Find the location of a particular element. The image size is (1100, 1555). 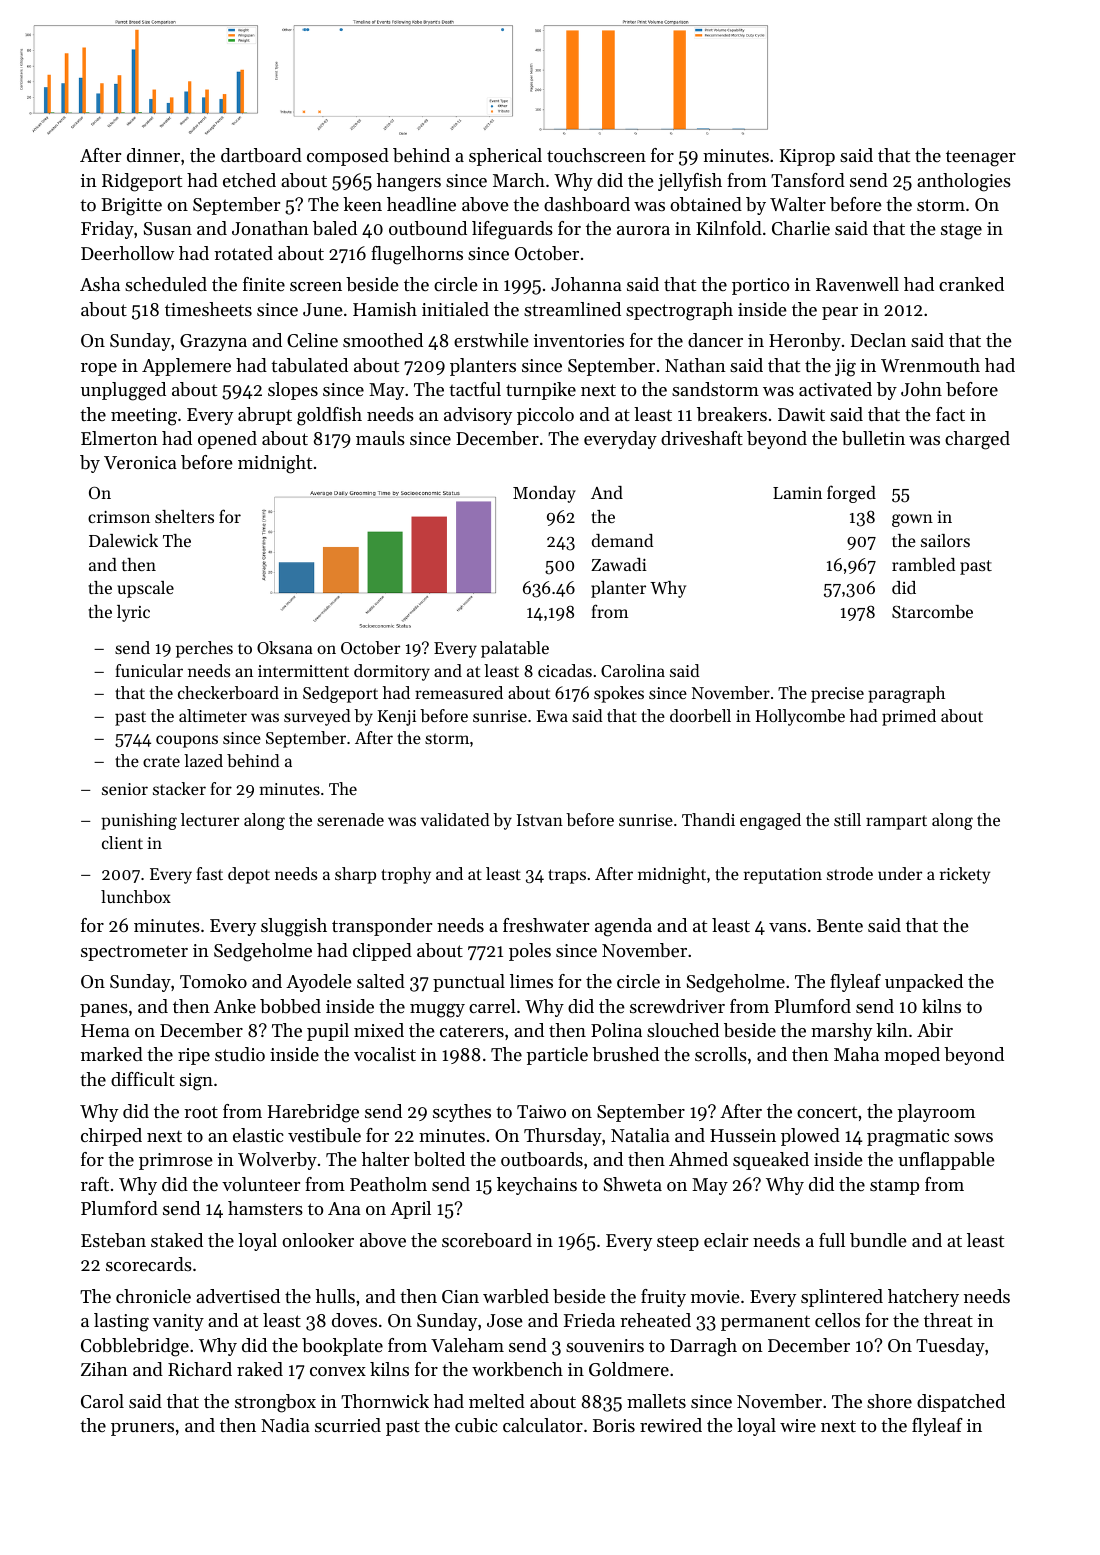

dartboard is located at coordinates (261, 155).
